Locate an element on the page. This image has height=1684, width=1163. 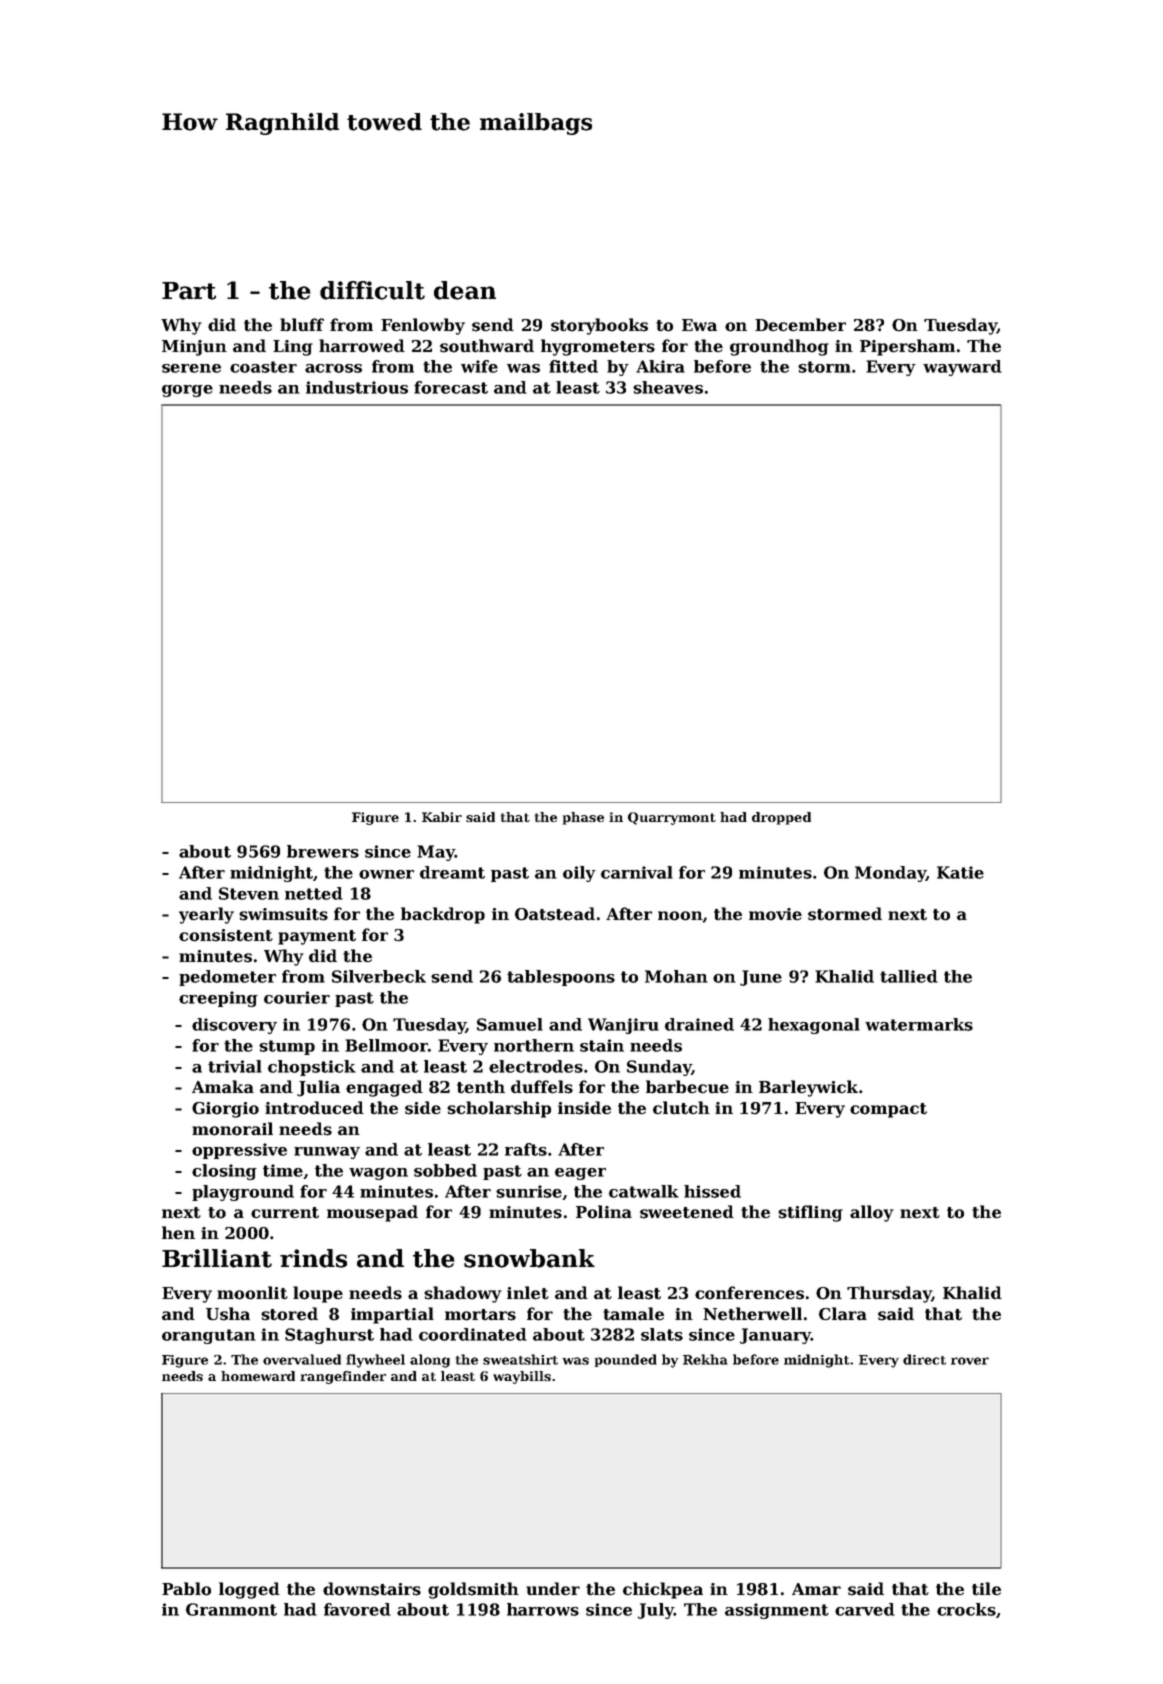
sheaves is located at coordinates (668, 387).
